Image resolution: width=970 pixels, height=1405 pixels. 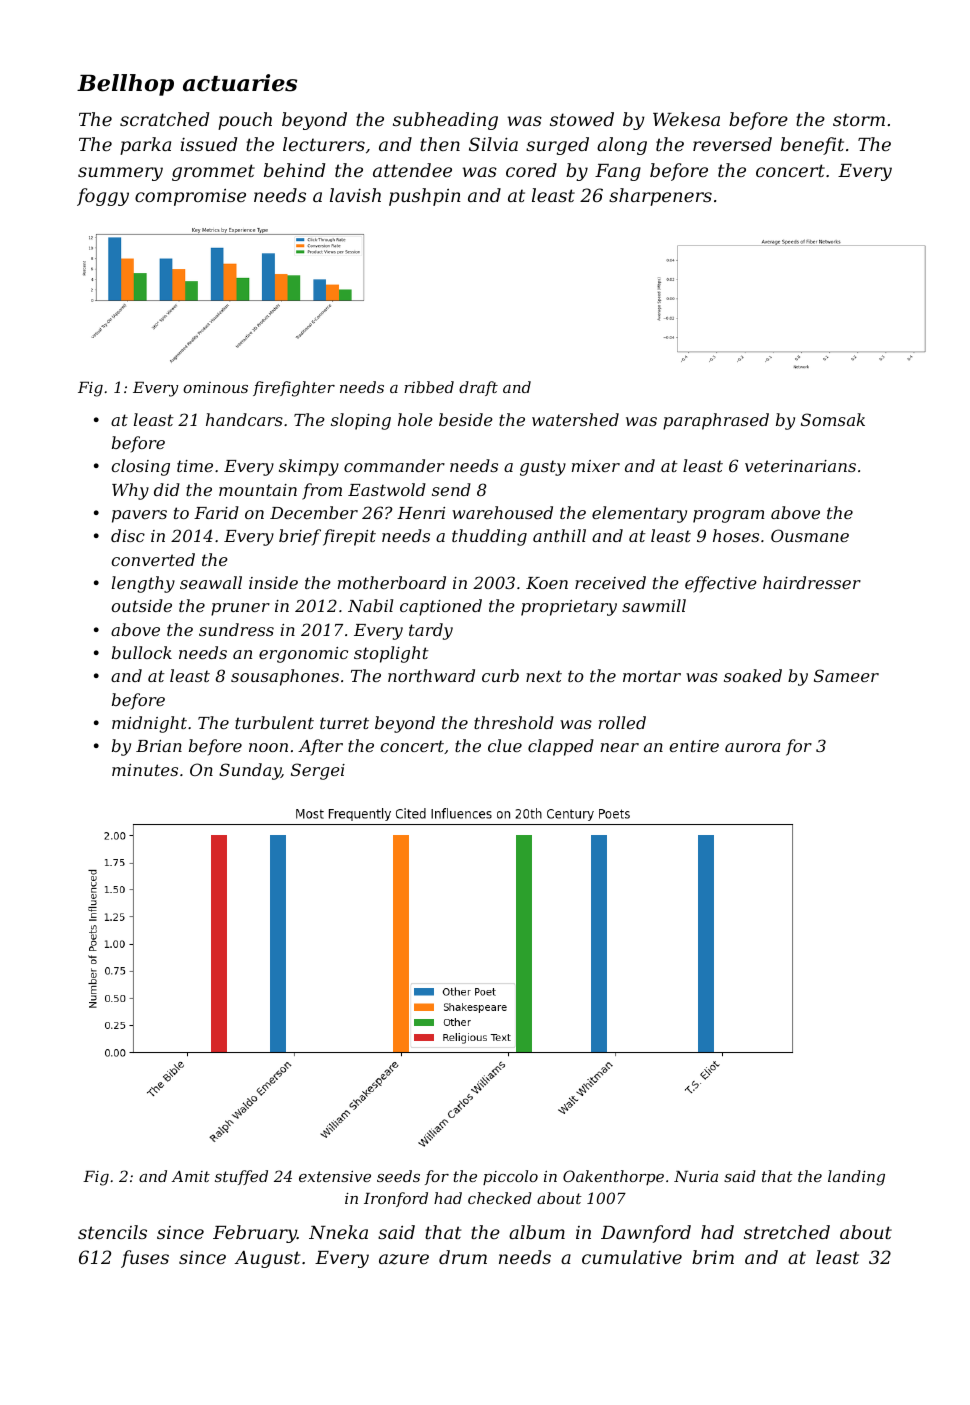 I want to click on stoplight, so click(x=391, y=654).
